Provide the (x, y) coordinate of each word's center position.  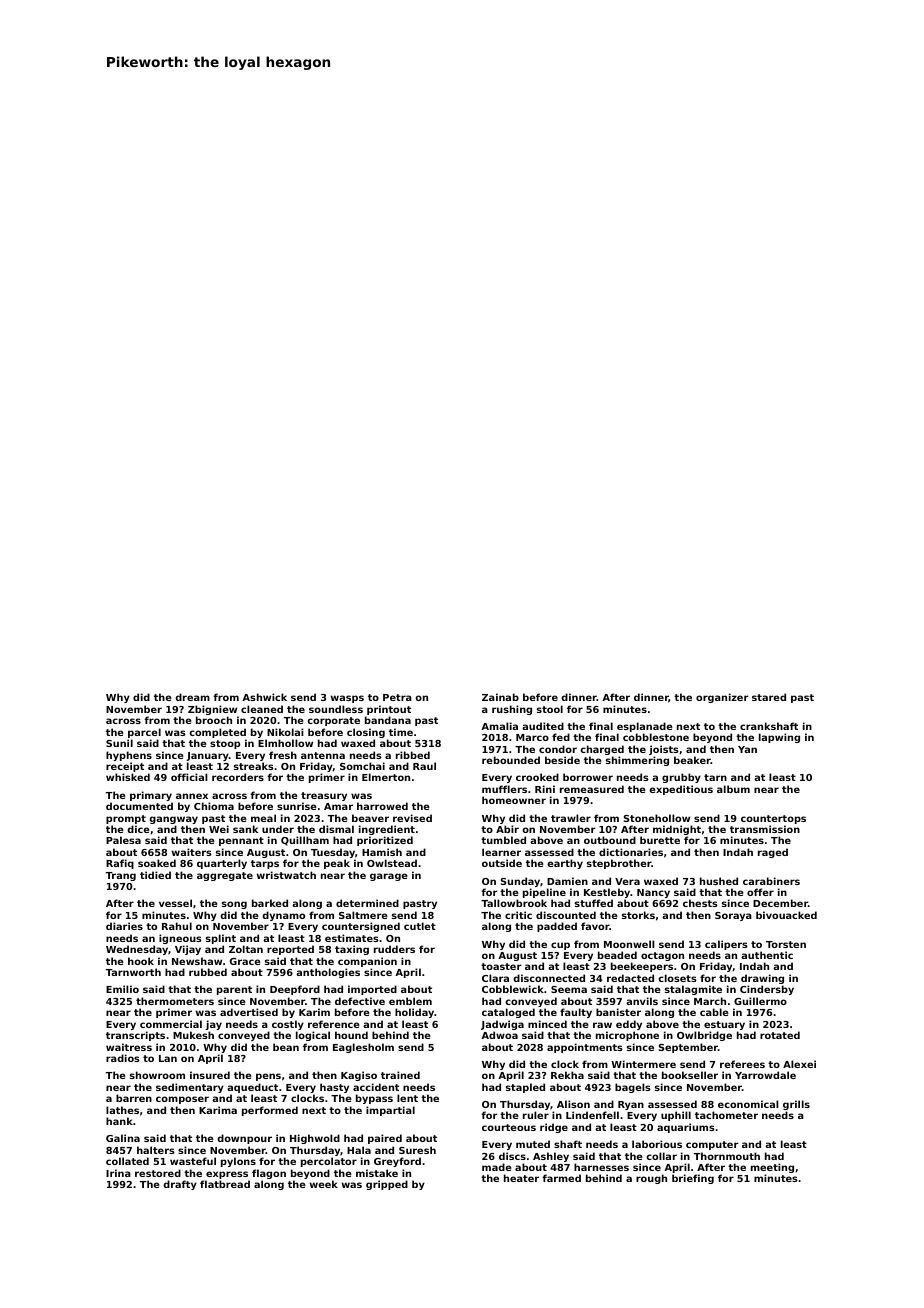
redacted (630, 978)
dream (192, 697)
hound (351, 1035)
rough (651, 1179)
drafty (180, 1185)
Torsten (786, 944)
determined (367, 903)
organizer (722, 698)
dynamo (283, 916)
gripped (387, 1185)
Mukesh (193, 1035)
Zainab (500, 697)
